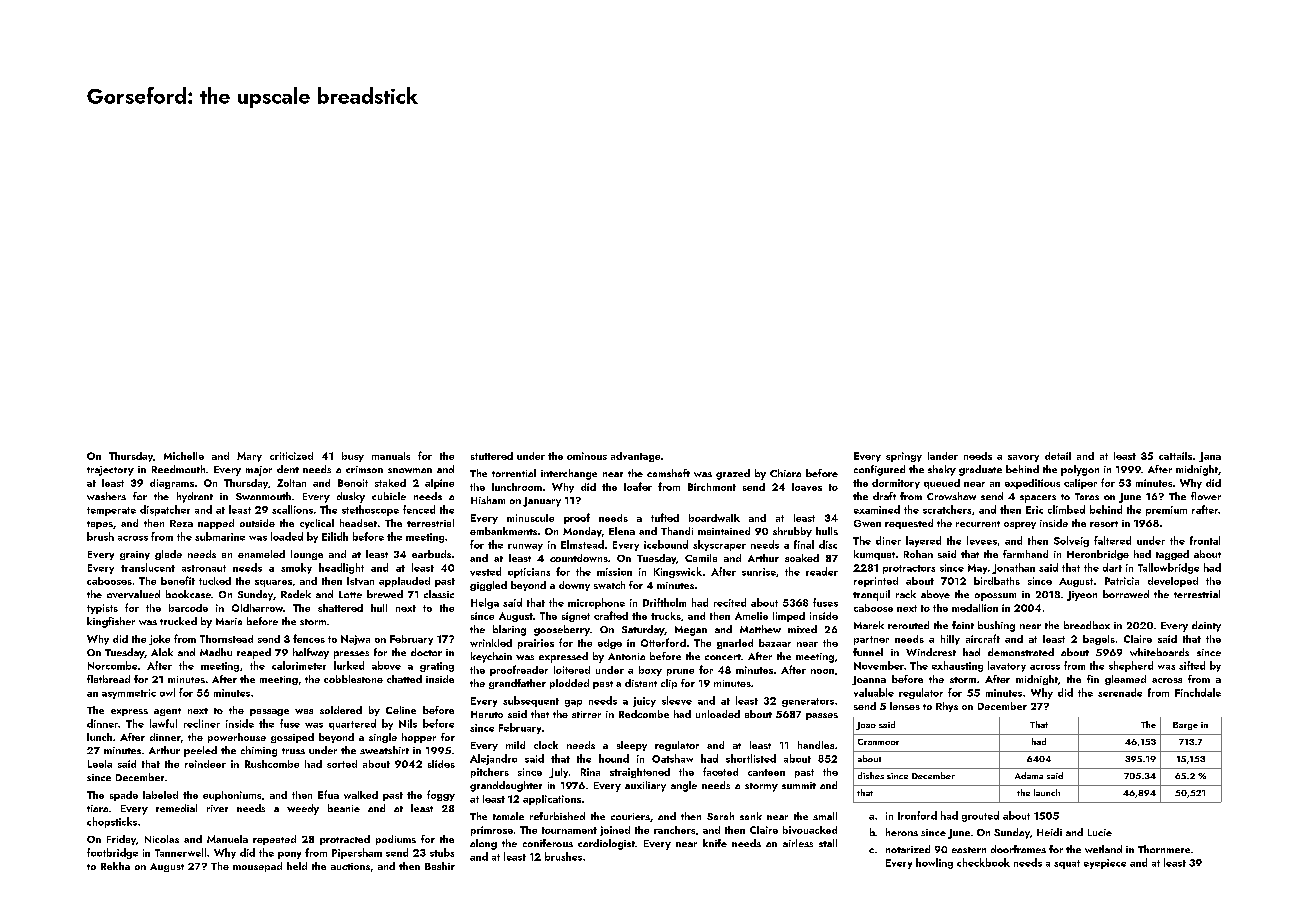 Image resolution: width=1308 pixels, height=924 pixels. What do you see at coordinates (934, 863) in the image?
I see `howling` at bounding box center [934, 863].
